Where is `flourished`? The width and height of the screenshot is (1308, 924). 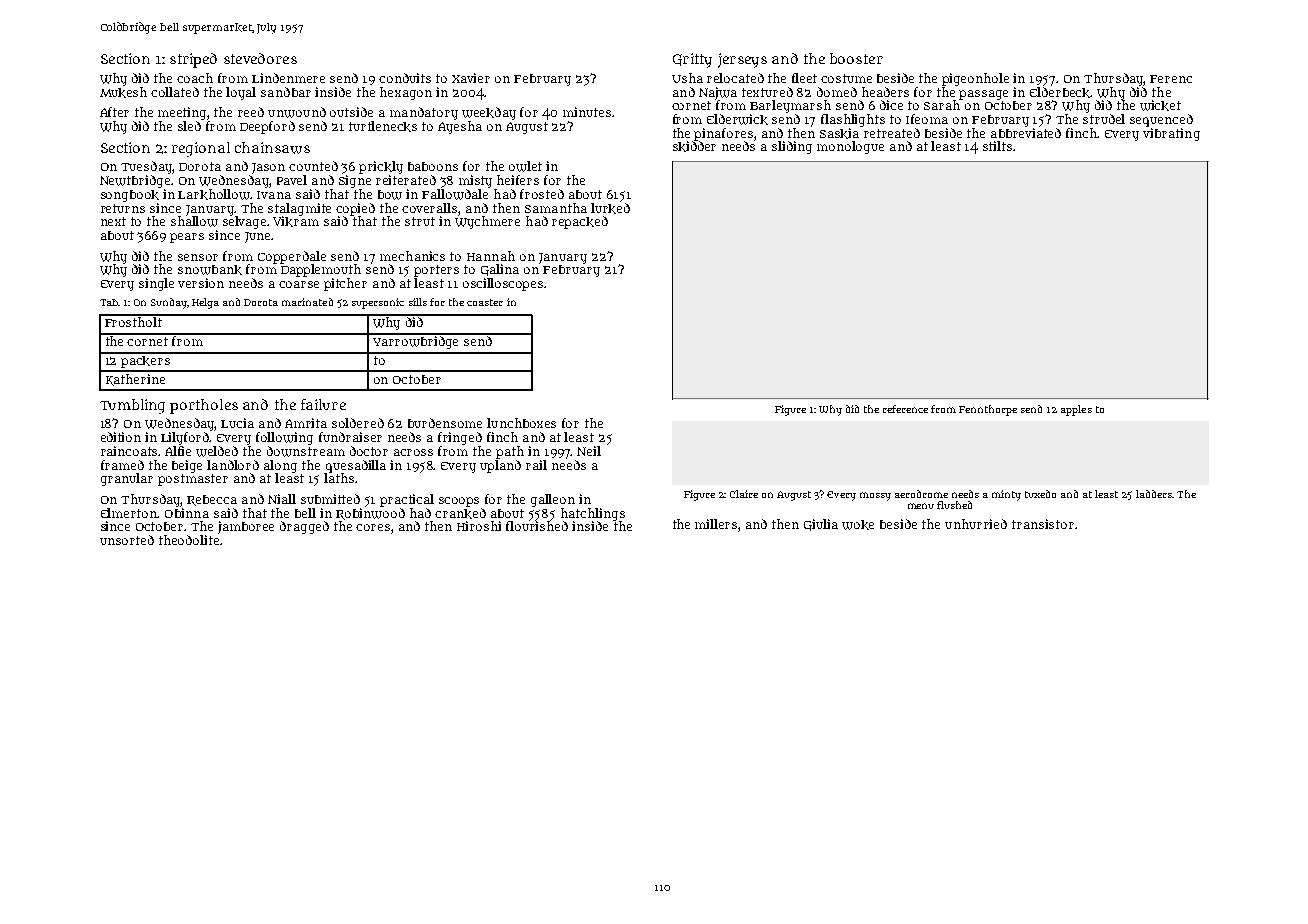 flourished is located at coordinates (537, 526).
